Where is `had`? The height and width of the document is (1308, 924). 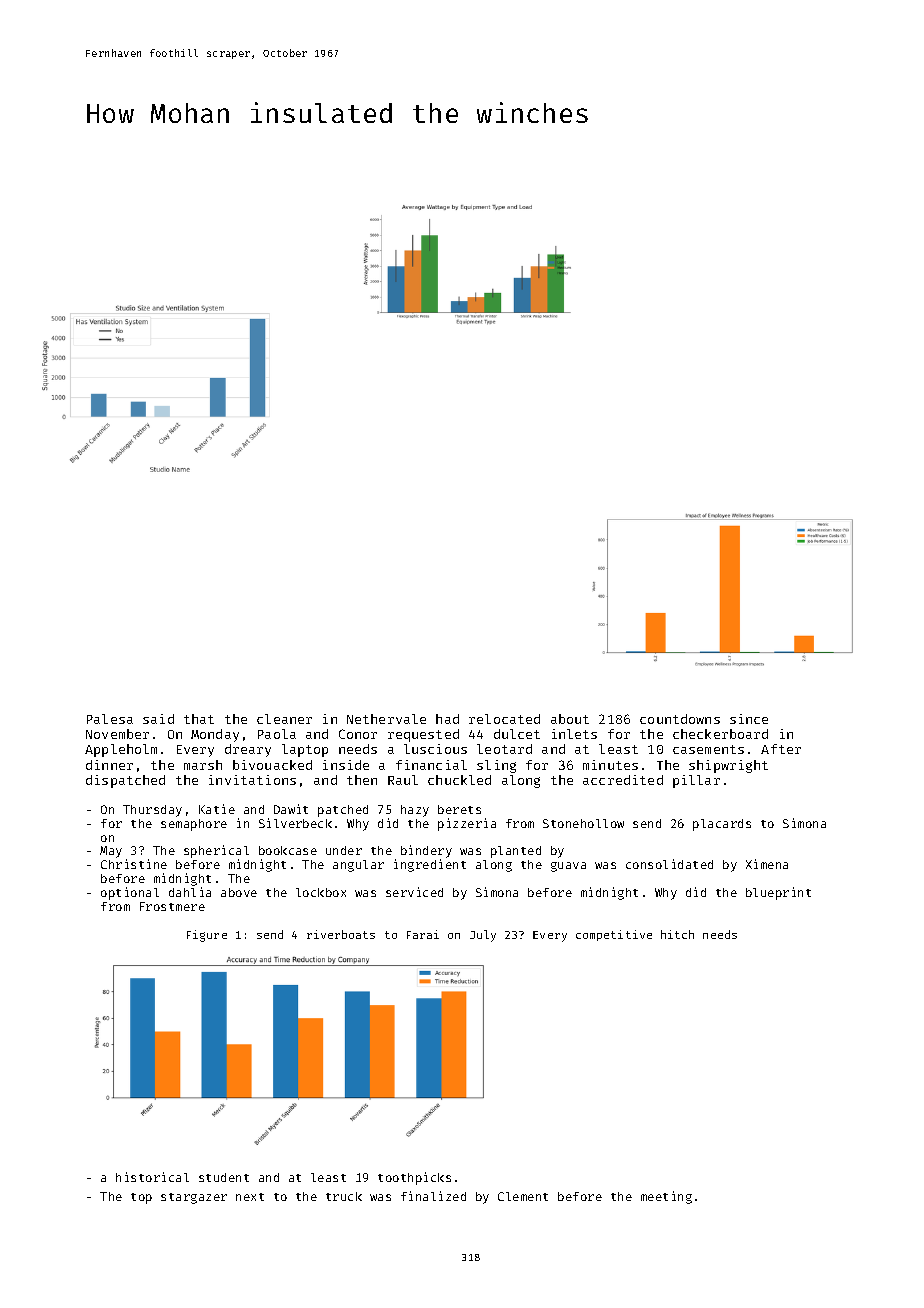 had is located at coordinates (447, 719).
